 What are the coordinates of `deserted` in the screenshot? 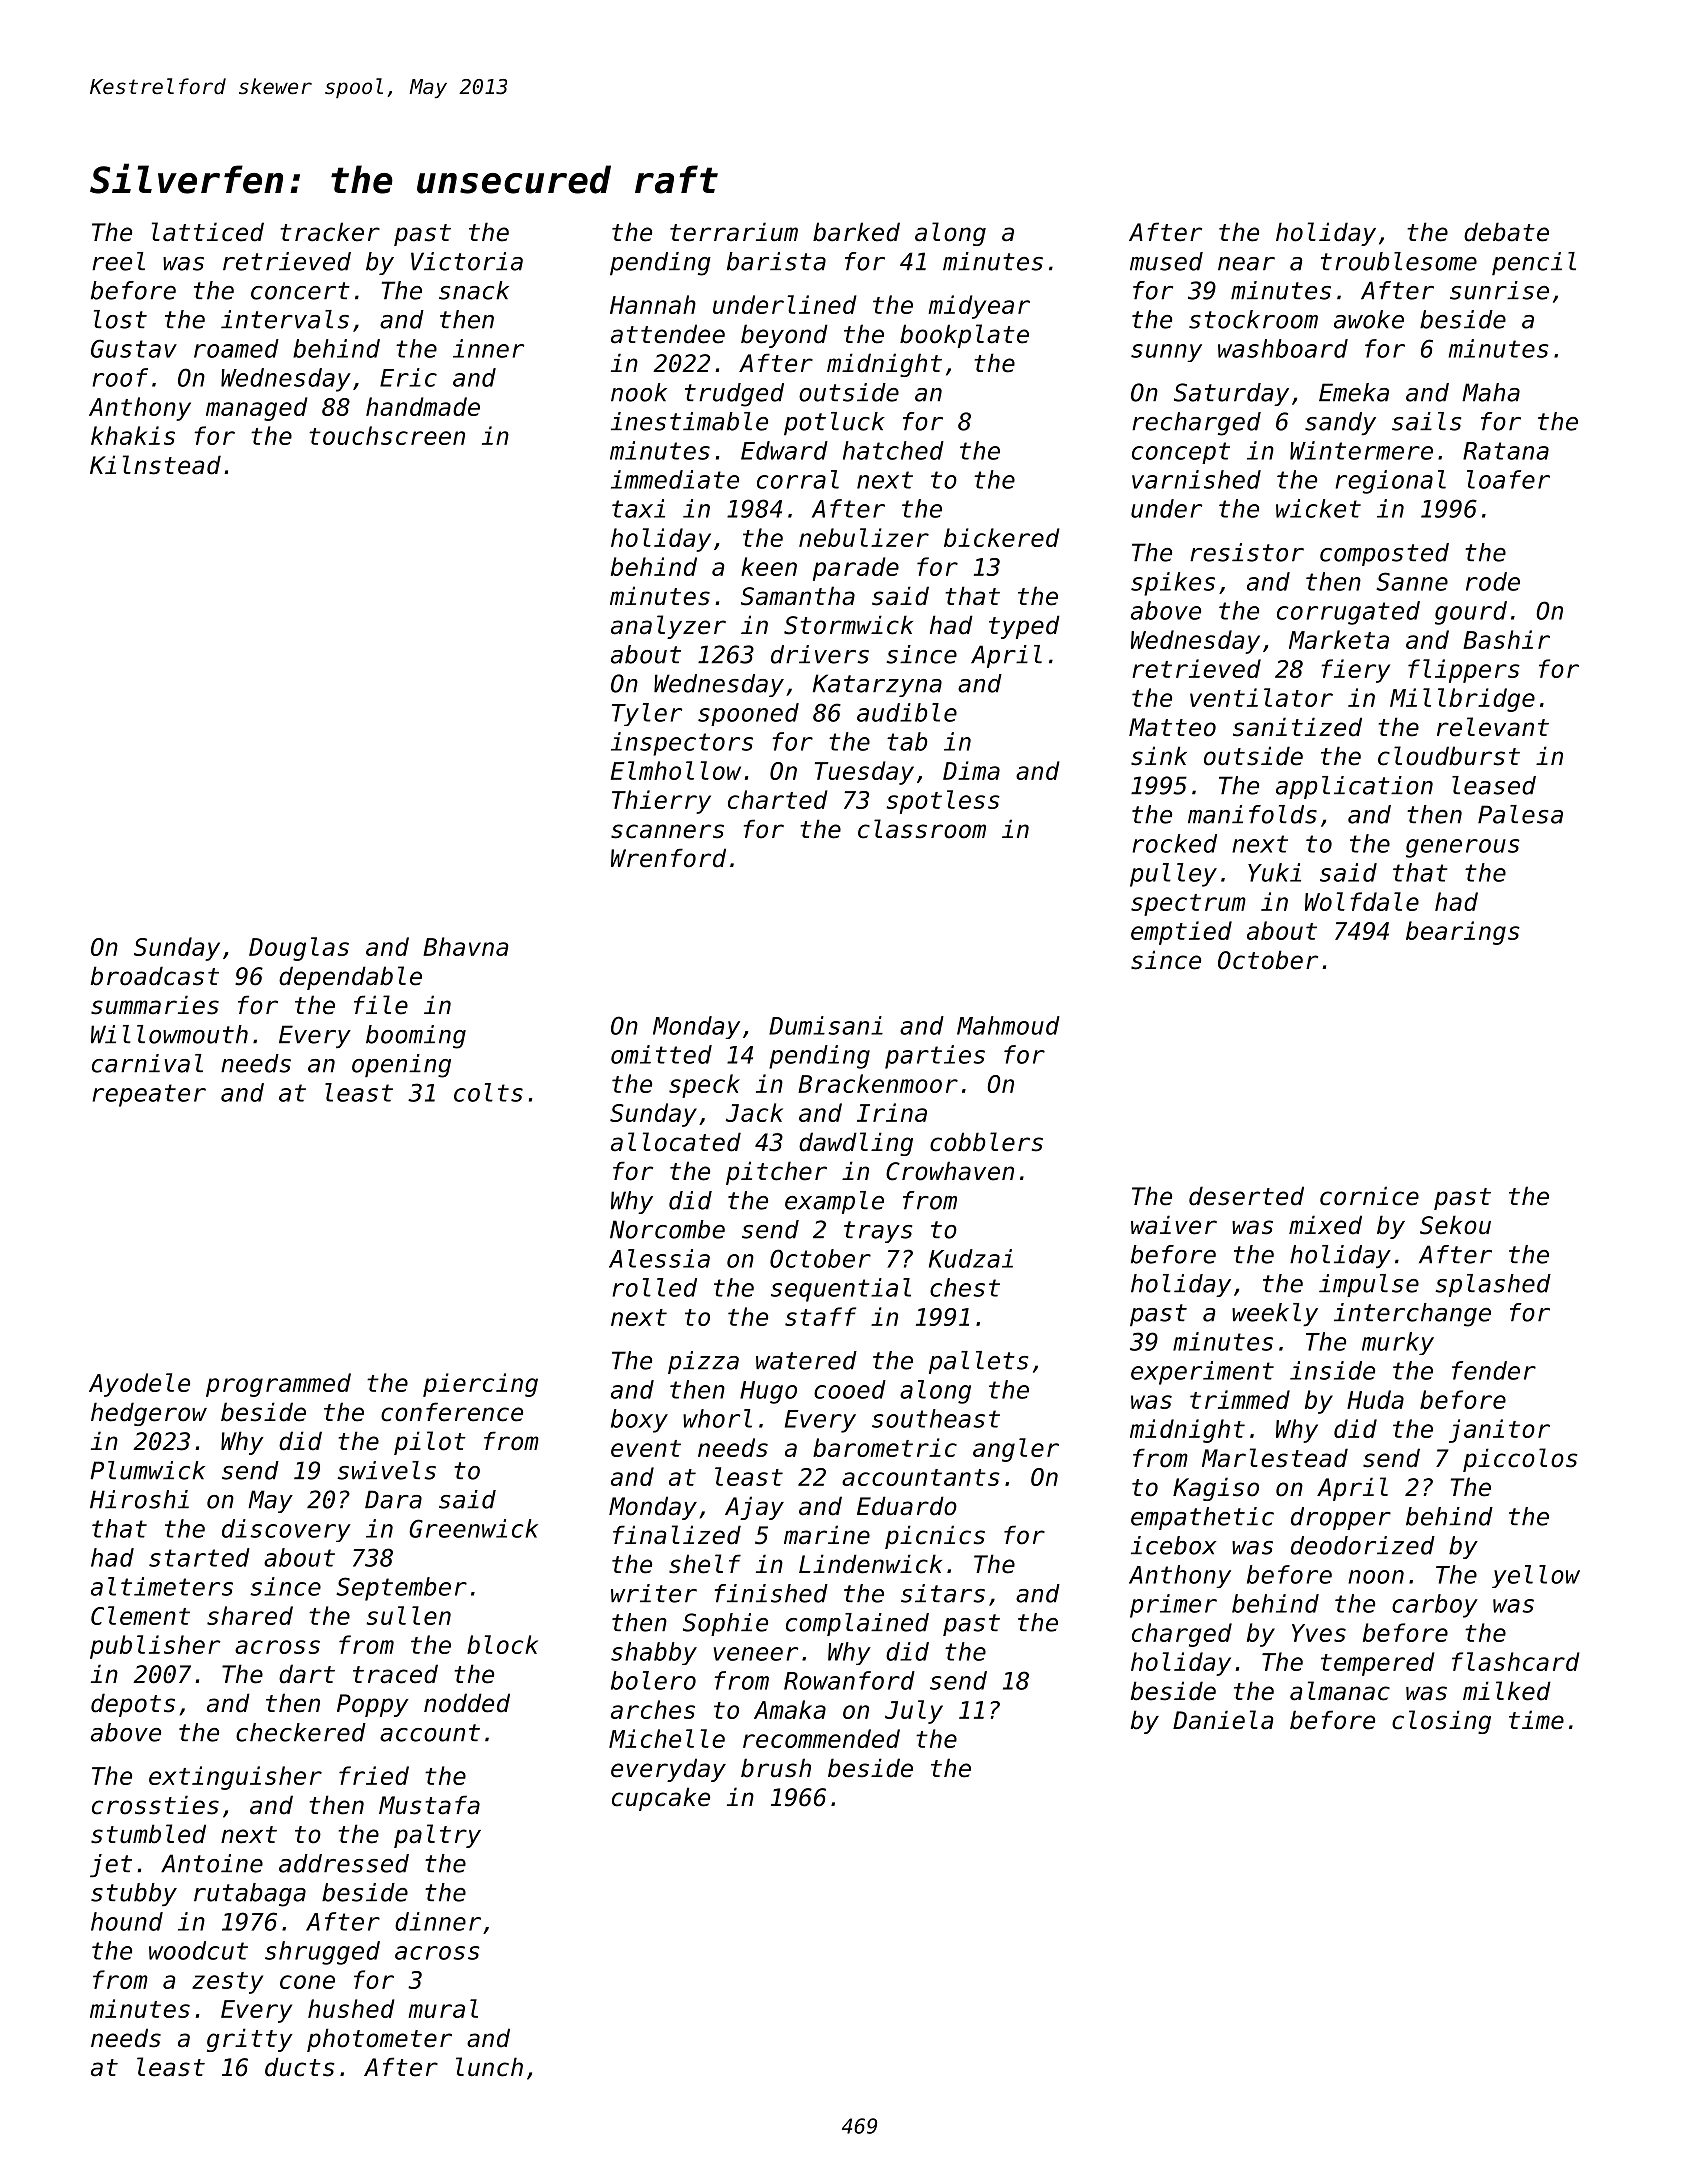 It's located at (1246, 1196).
